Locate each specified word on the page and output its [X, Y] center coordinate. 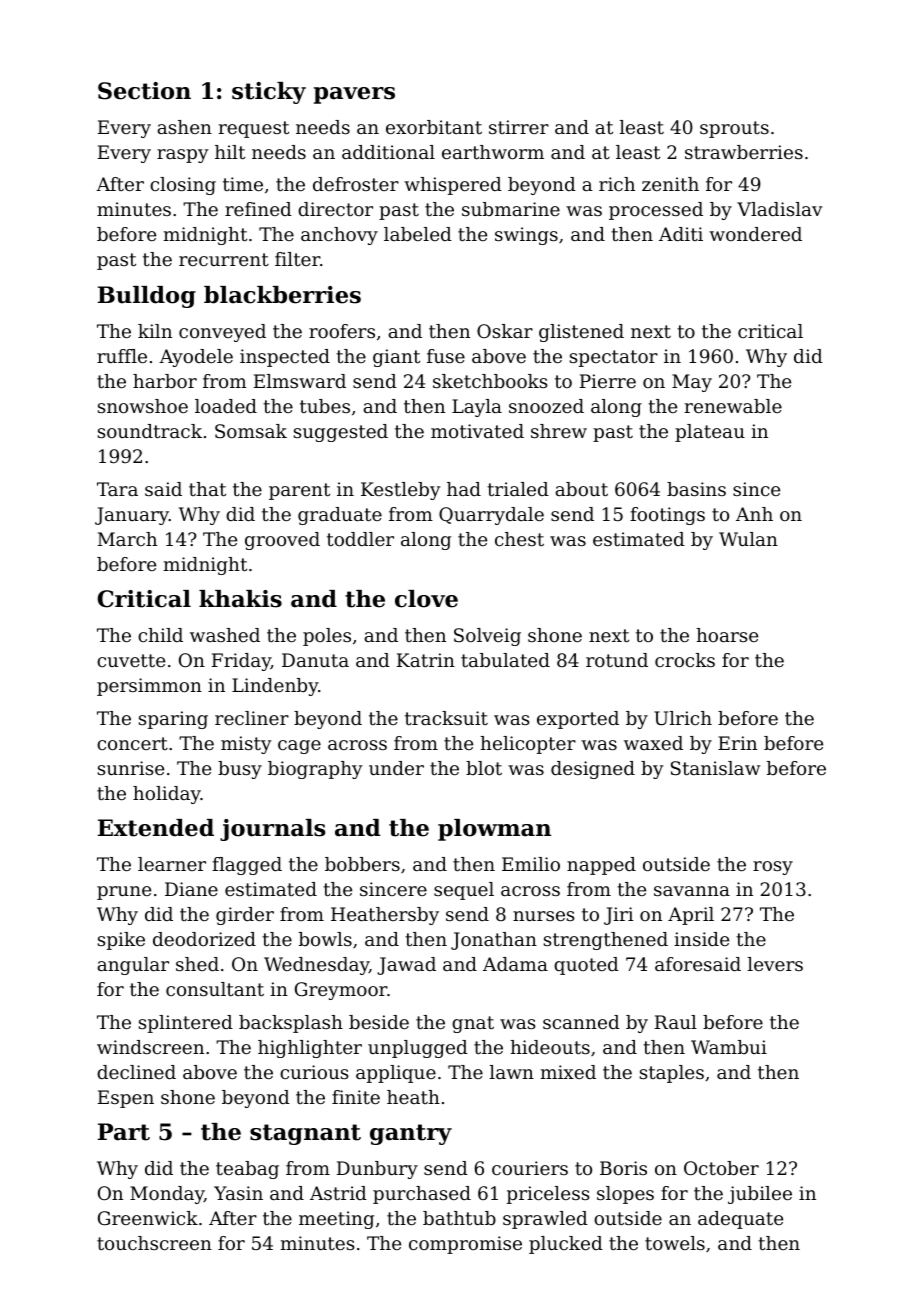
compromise [465, 1245]
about [581, 489]
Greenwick [148, 1218]
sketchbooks [490, 381]
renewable [733, 406]
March [127, 539]
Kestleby [401, 491]
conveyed [222, 333]
